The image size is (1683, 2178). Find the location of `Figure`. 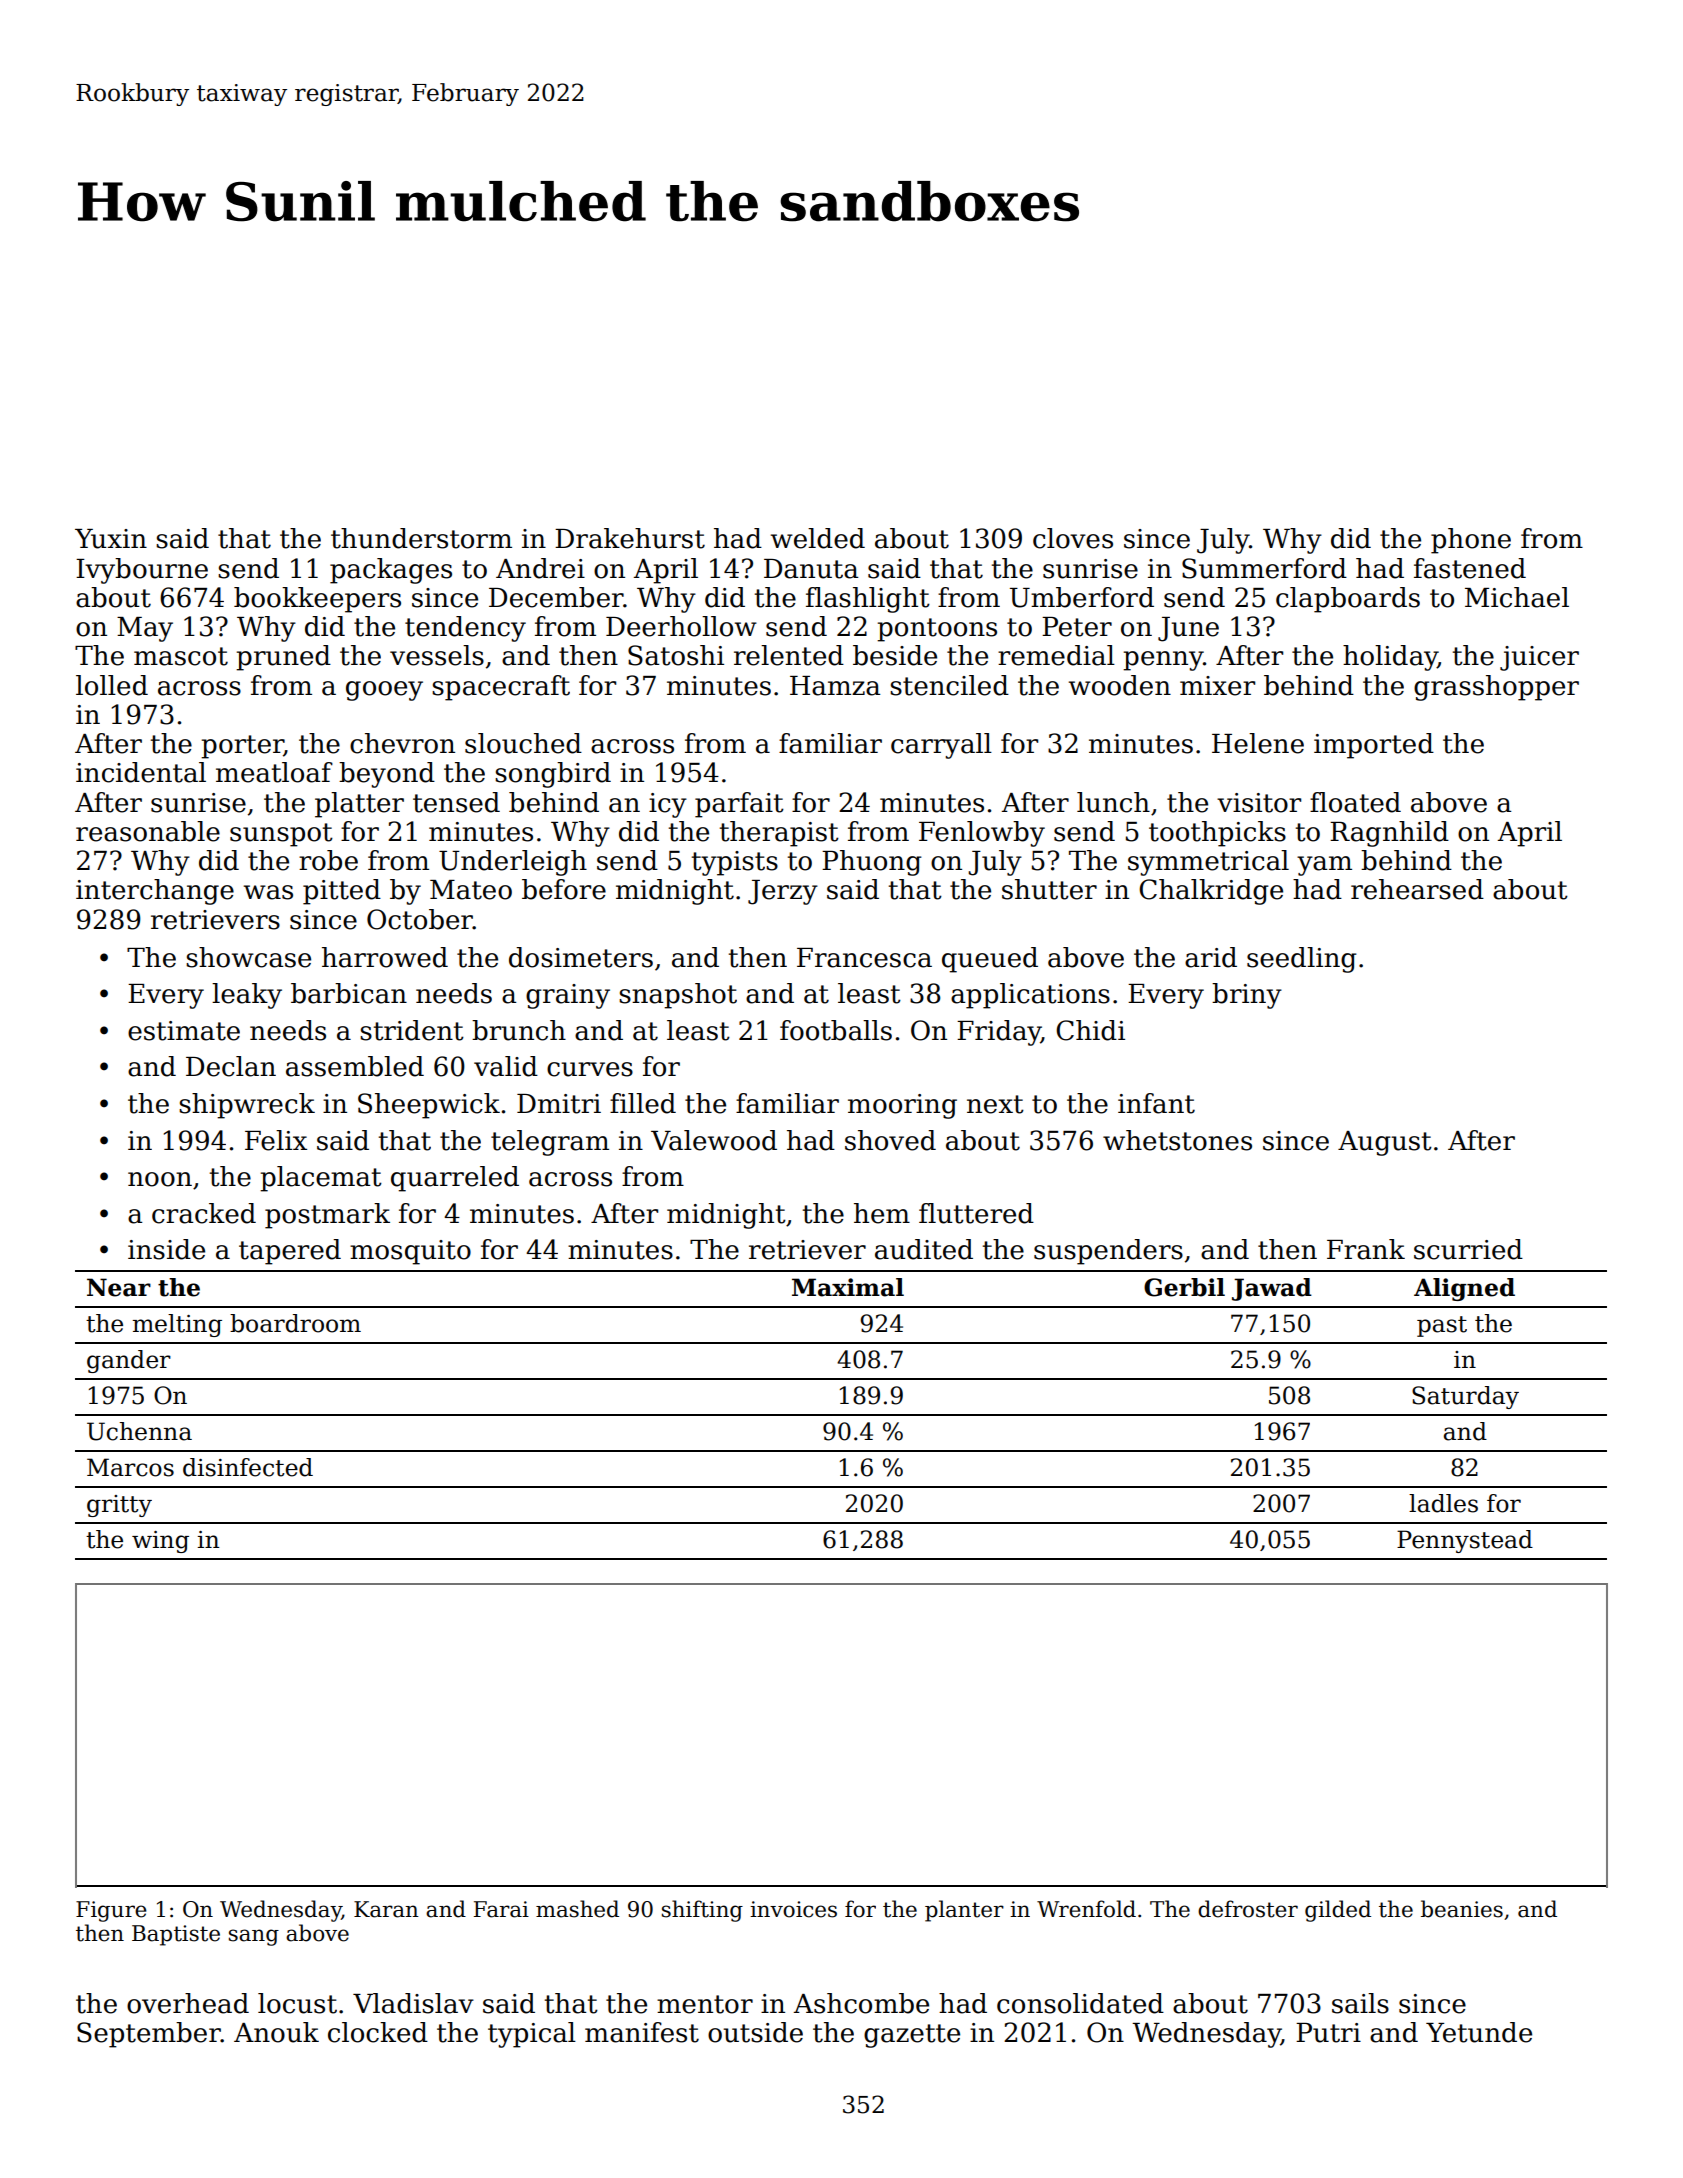

Figure is located at coordinates (111, 1911).
